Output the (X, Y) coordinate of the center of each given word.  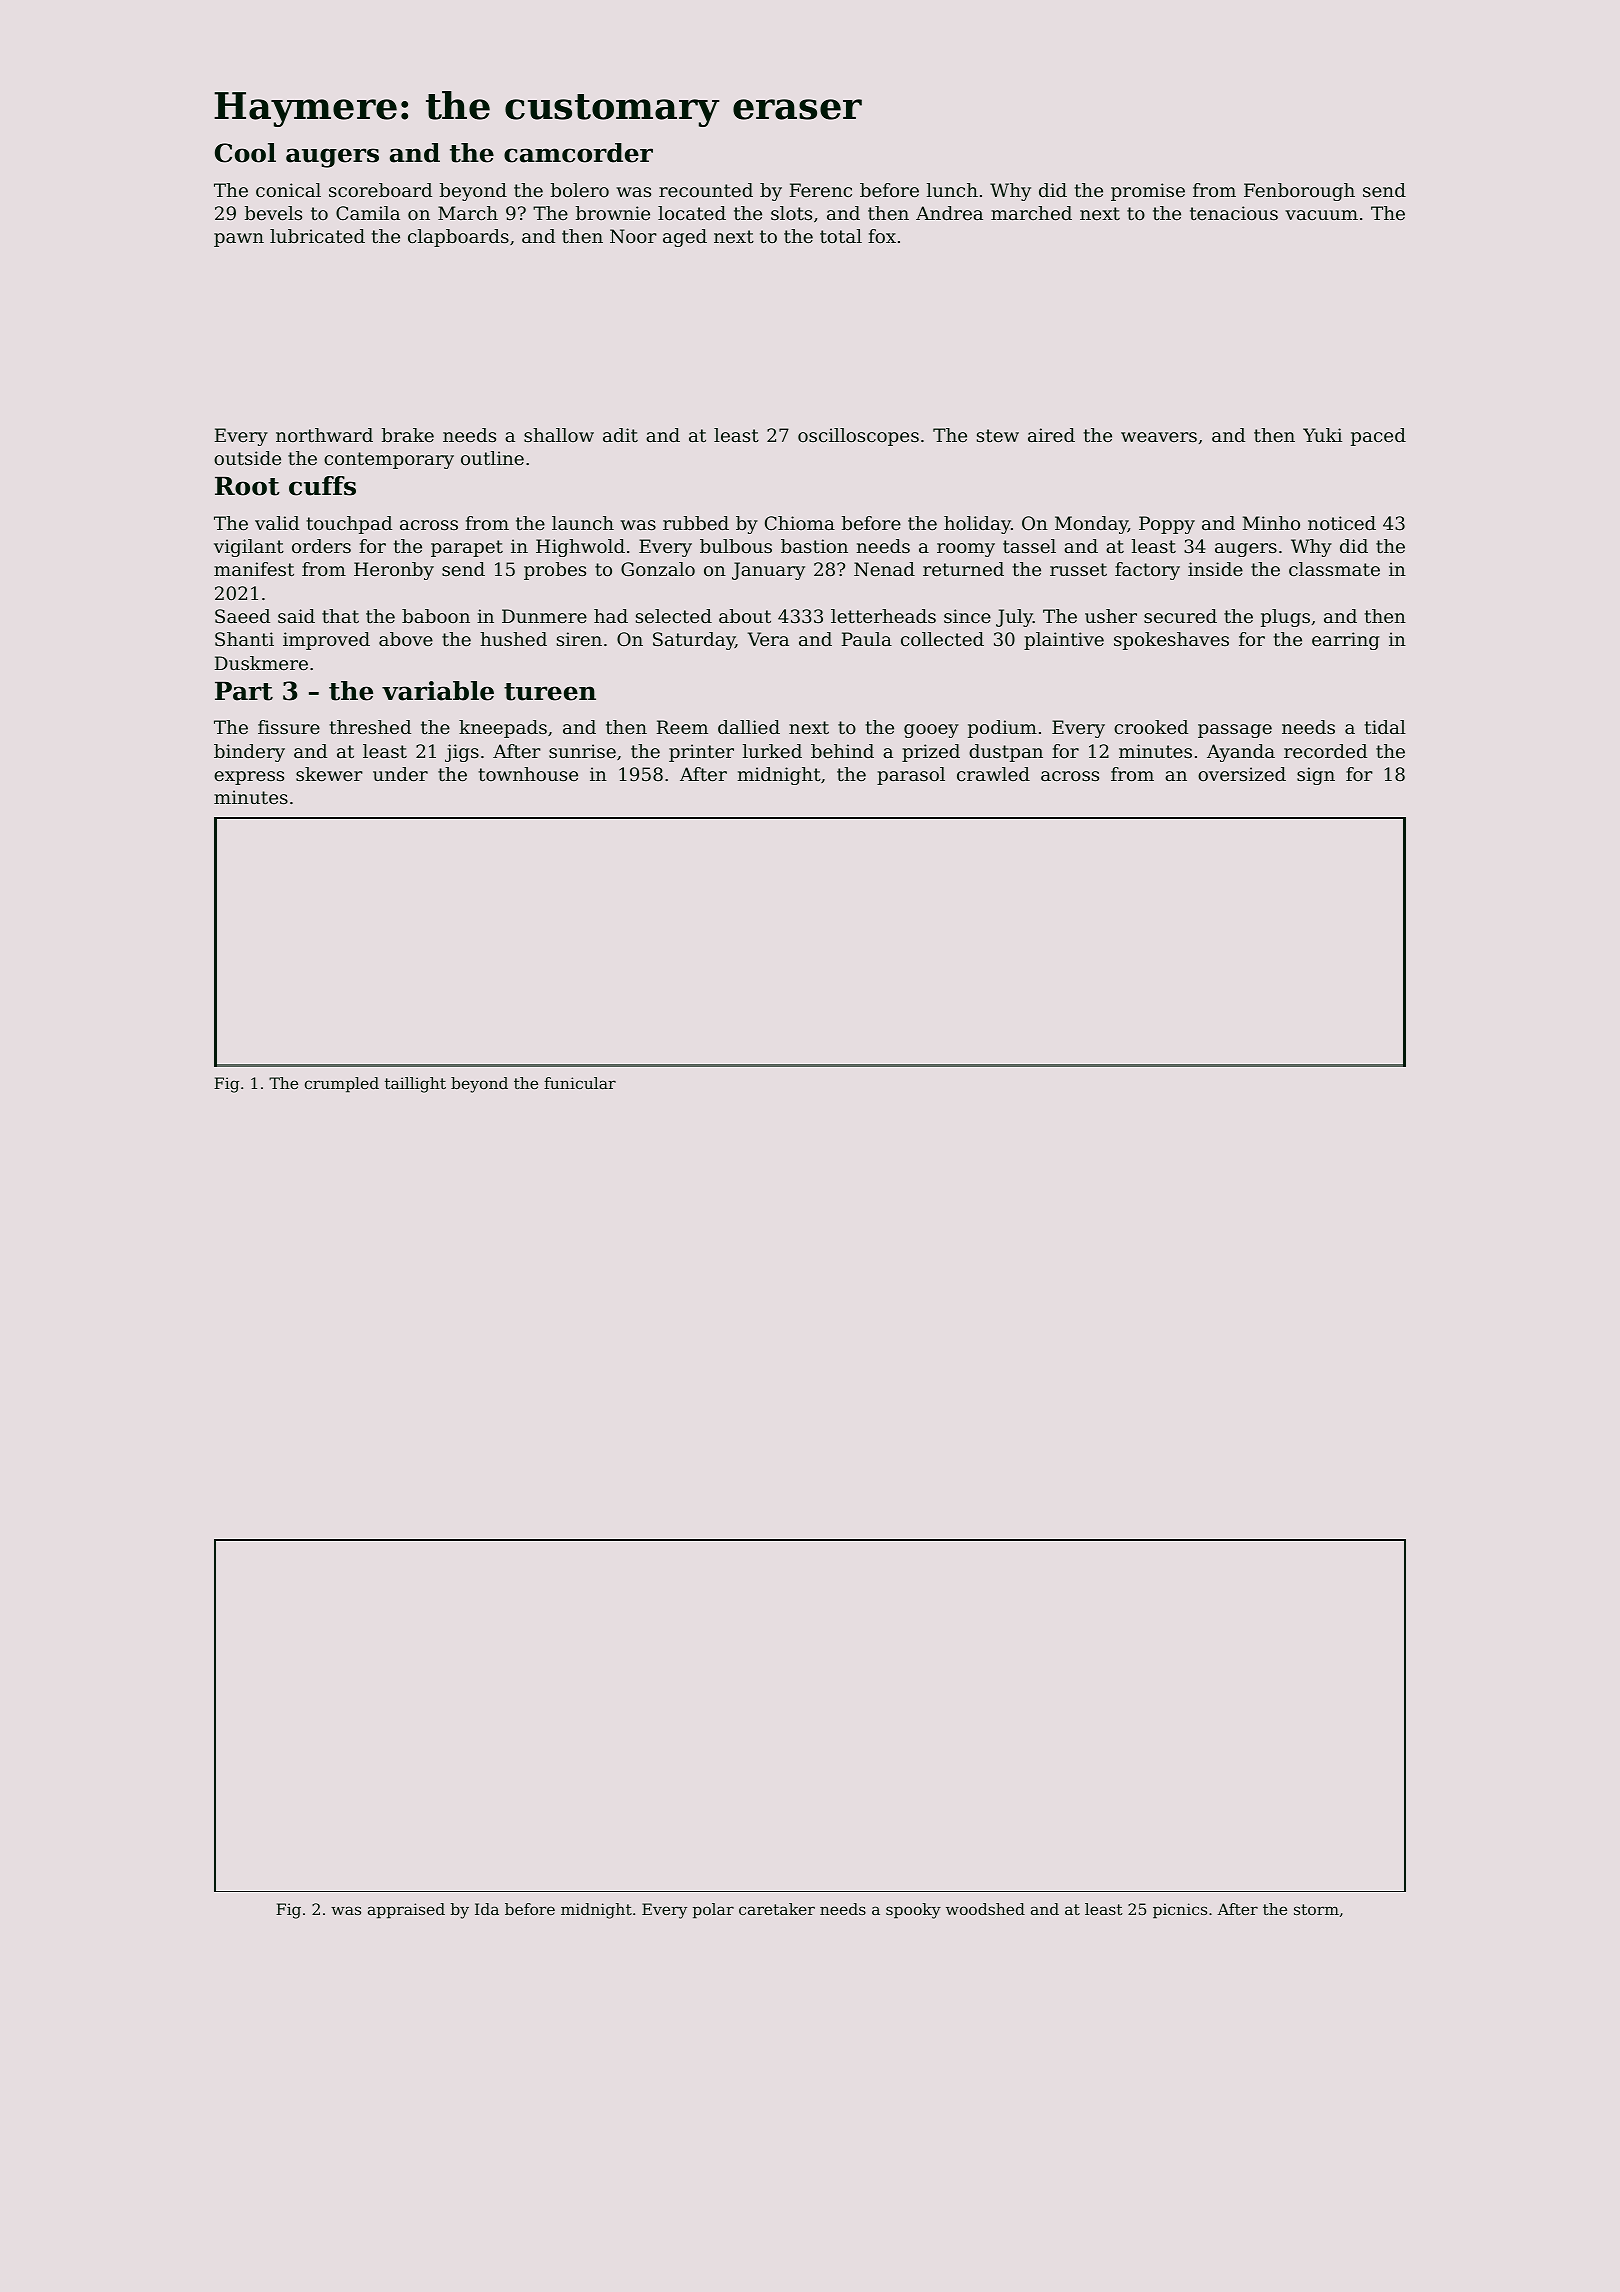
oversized (1242, 774)
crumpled (342, 1085)
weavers (1159, 437)
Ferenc (821, 190)
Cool (245, 153)
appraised (406, 1911)
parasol (911, 776)
